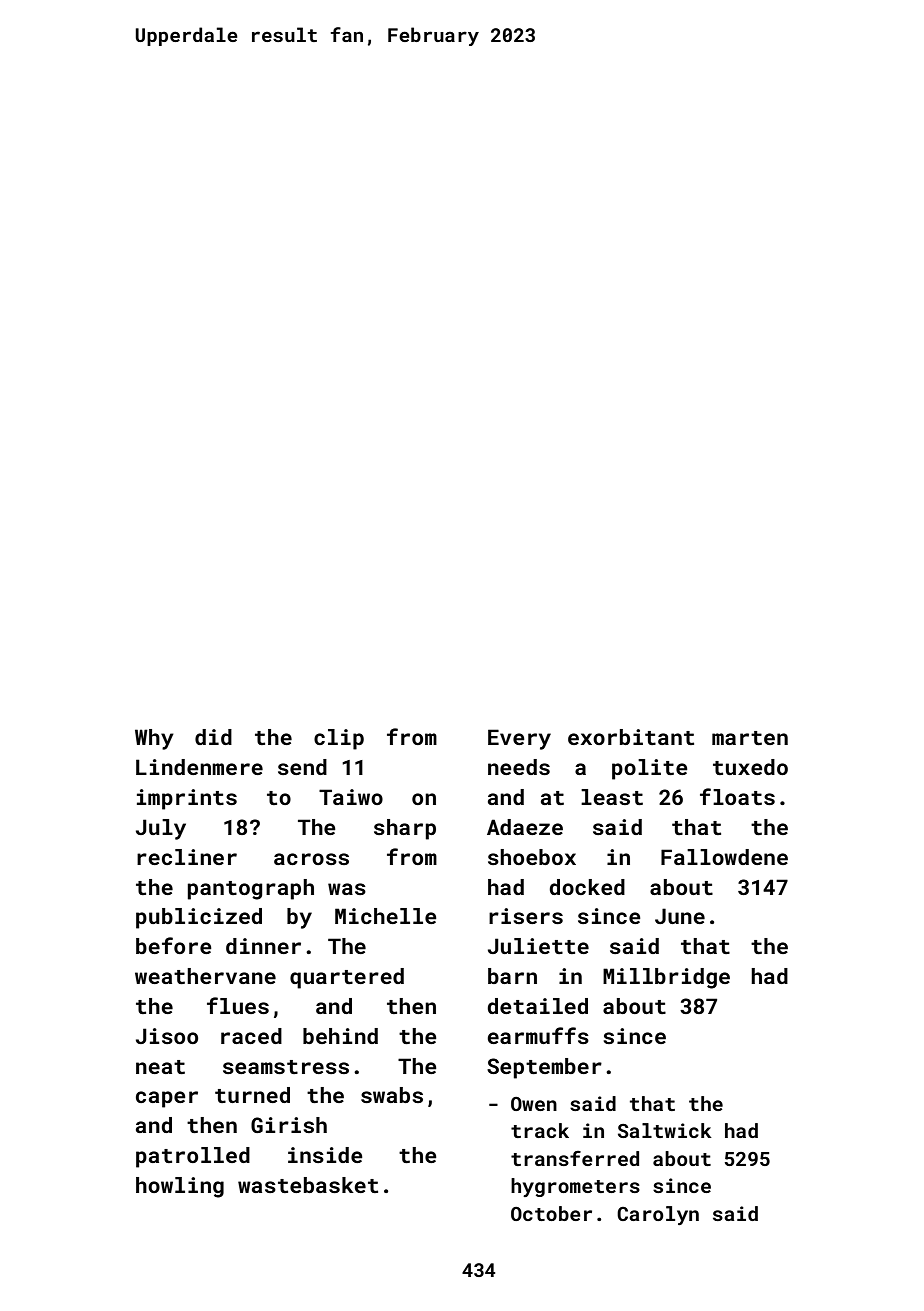  What do you see at coordinates (737, 796) in the screenshot?
I see `floats` at bounding box center [737, 796].
